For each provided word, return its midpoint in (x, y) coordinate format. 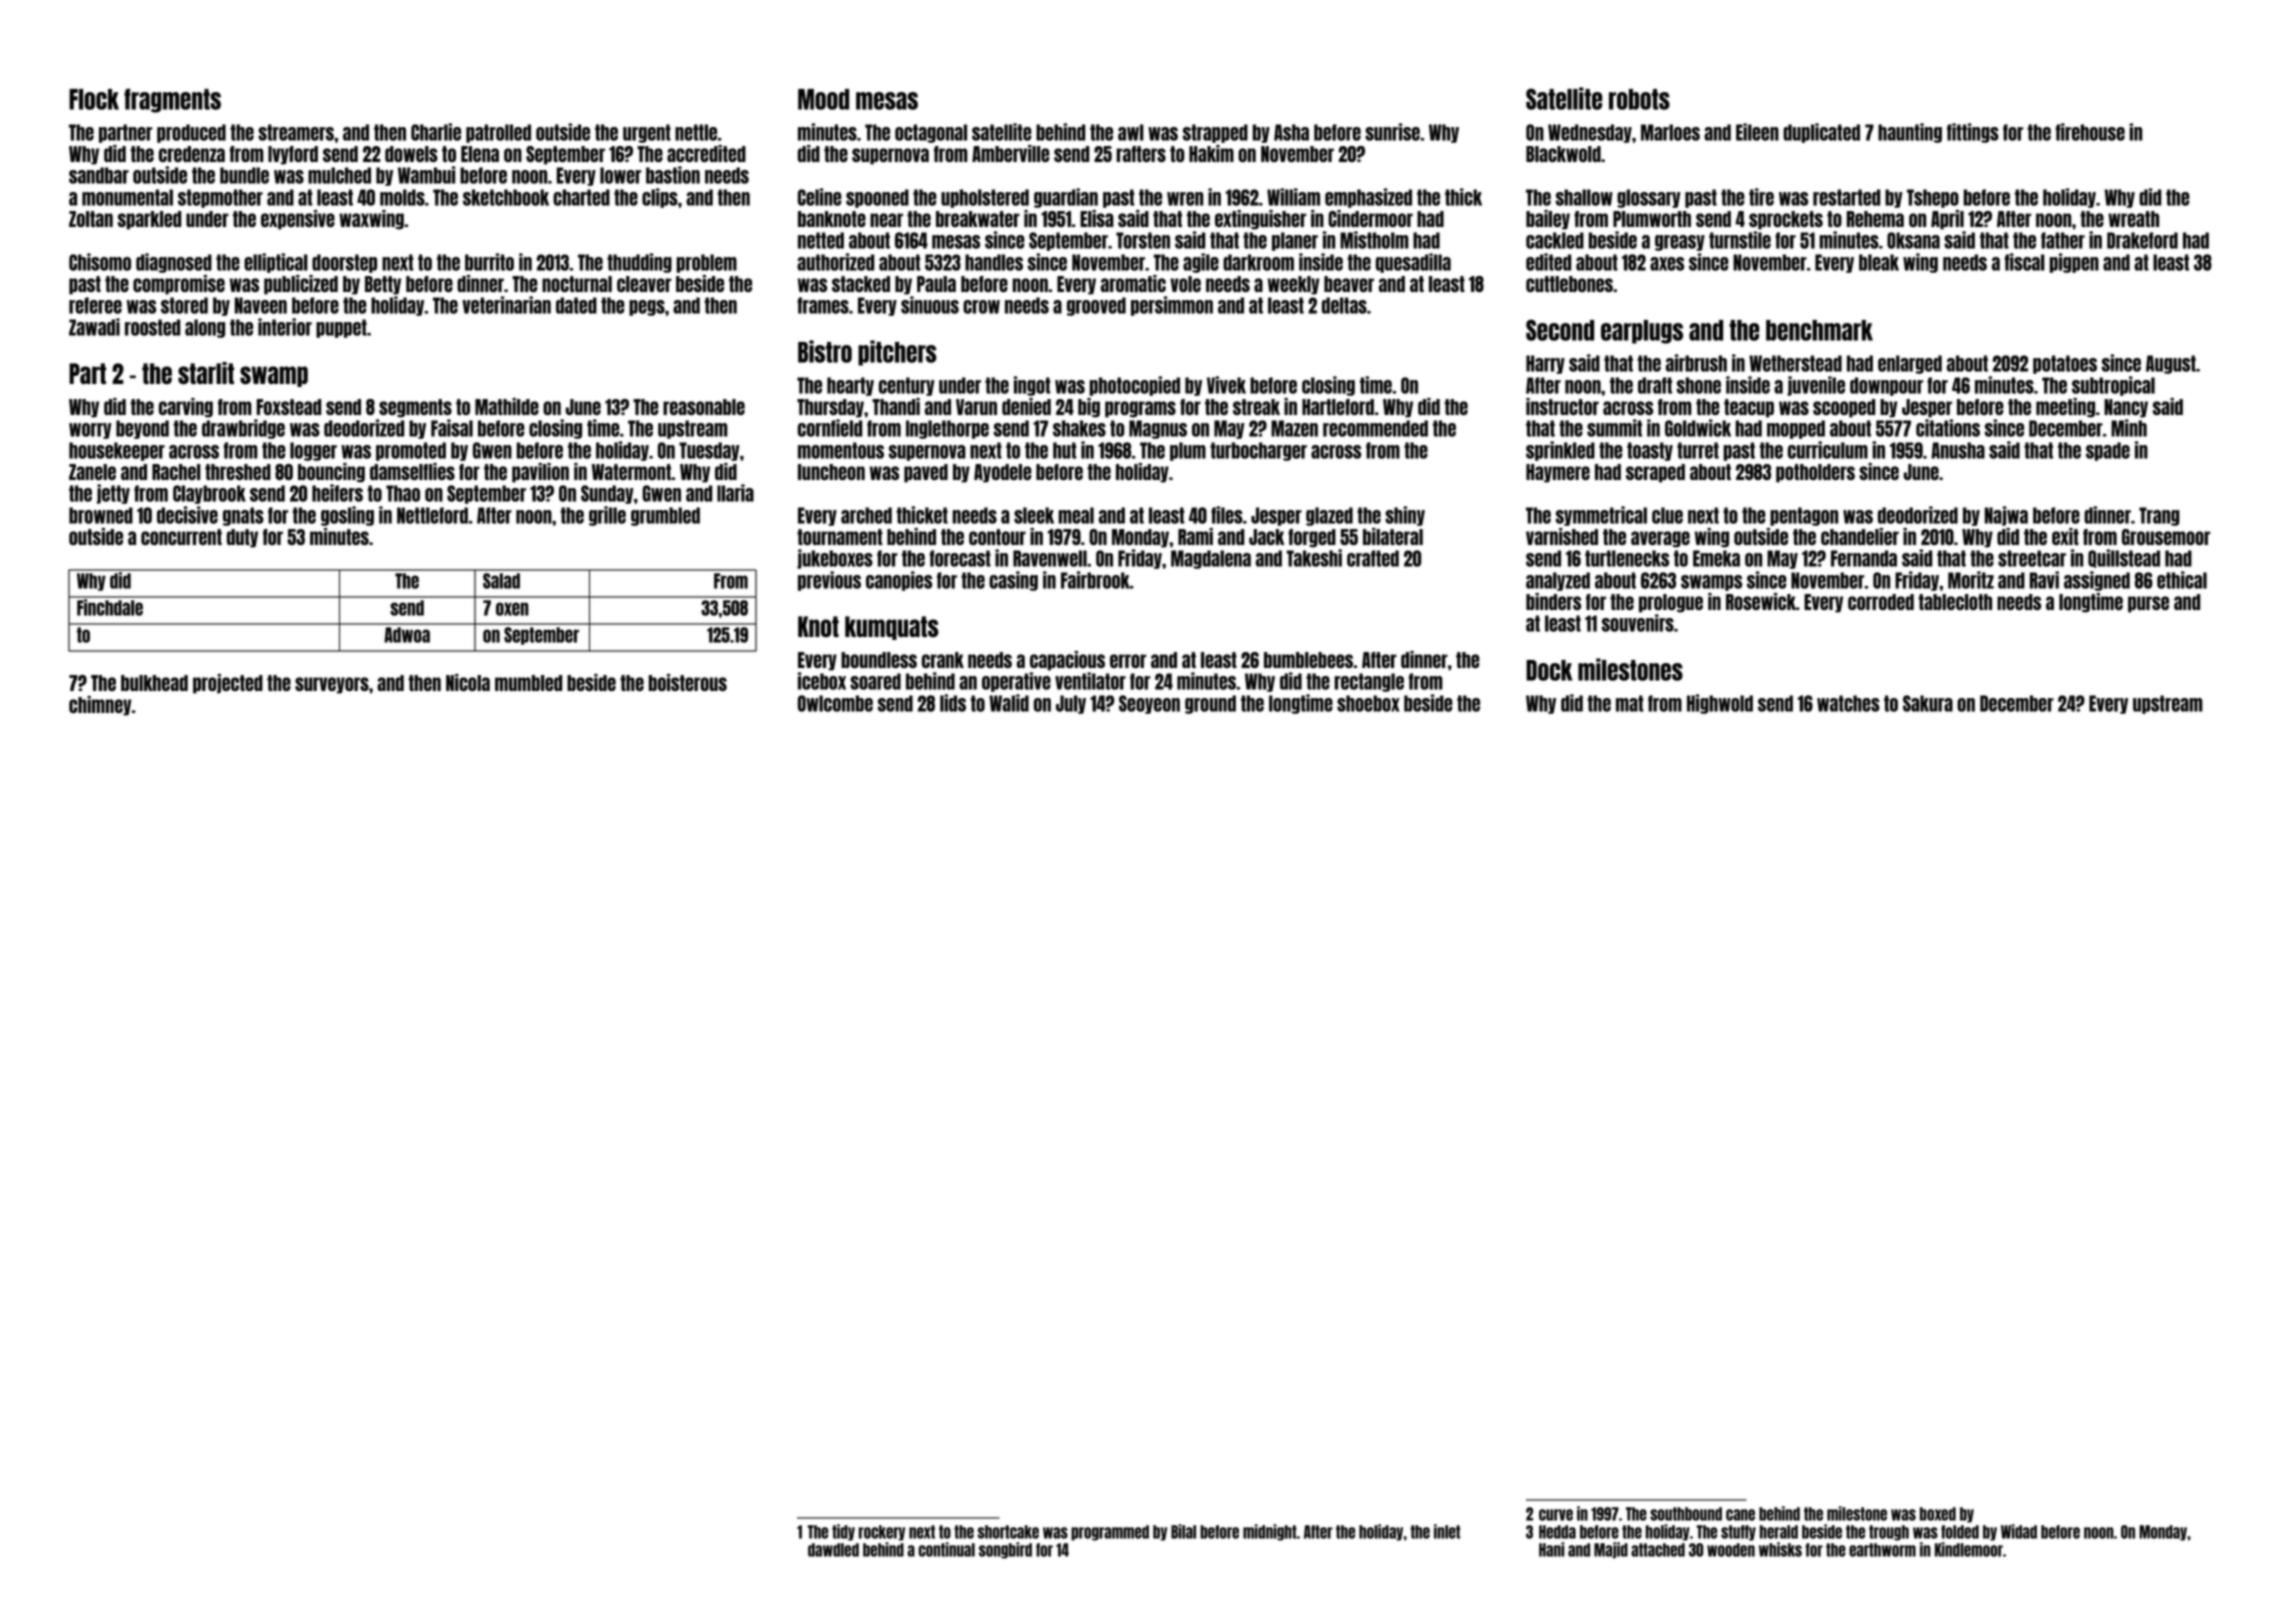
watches (1848, 703)
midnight (1270, 1532)
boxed (1938, 1514)
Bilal (1183, 1531)
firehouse (2090, 132)
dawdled (833, 1550)
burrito (489, 262)
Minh (2129, 428)
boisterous (688, 682)
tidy (843, 1532)
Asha (1291, 132)
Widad (2019, 1531)
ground (1210, 704)
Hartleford (1338, 407)
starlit (206, 373)
